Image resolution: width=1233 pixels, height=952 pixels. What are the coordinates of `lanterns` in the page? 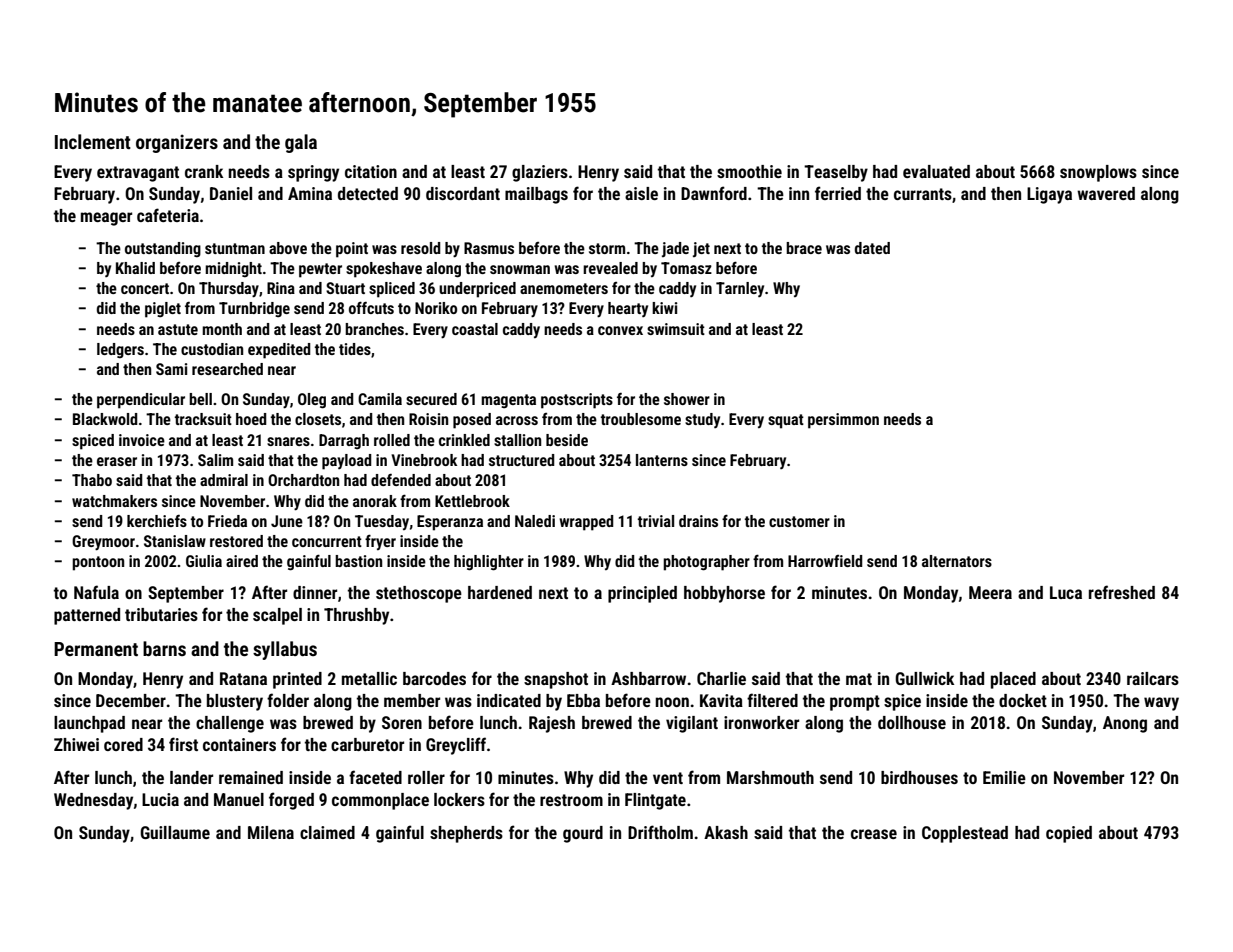 It's located at (662, 460).
